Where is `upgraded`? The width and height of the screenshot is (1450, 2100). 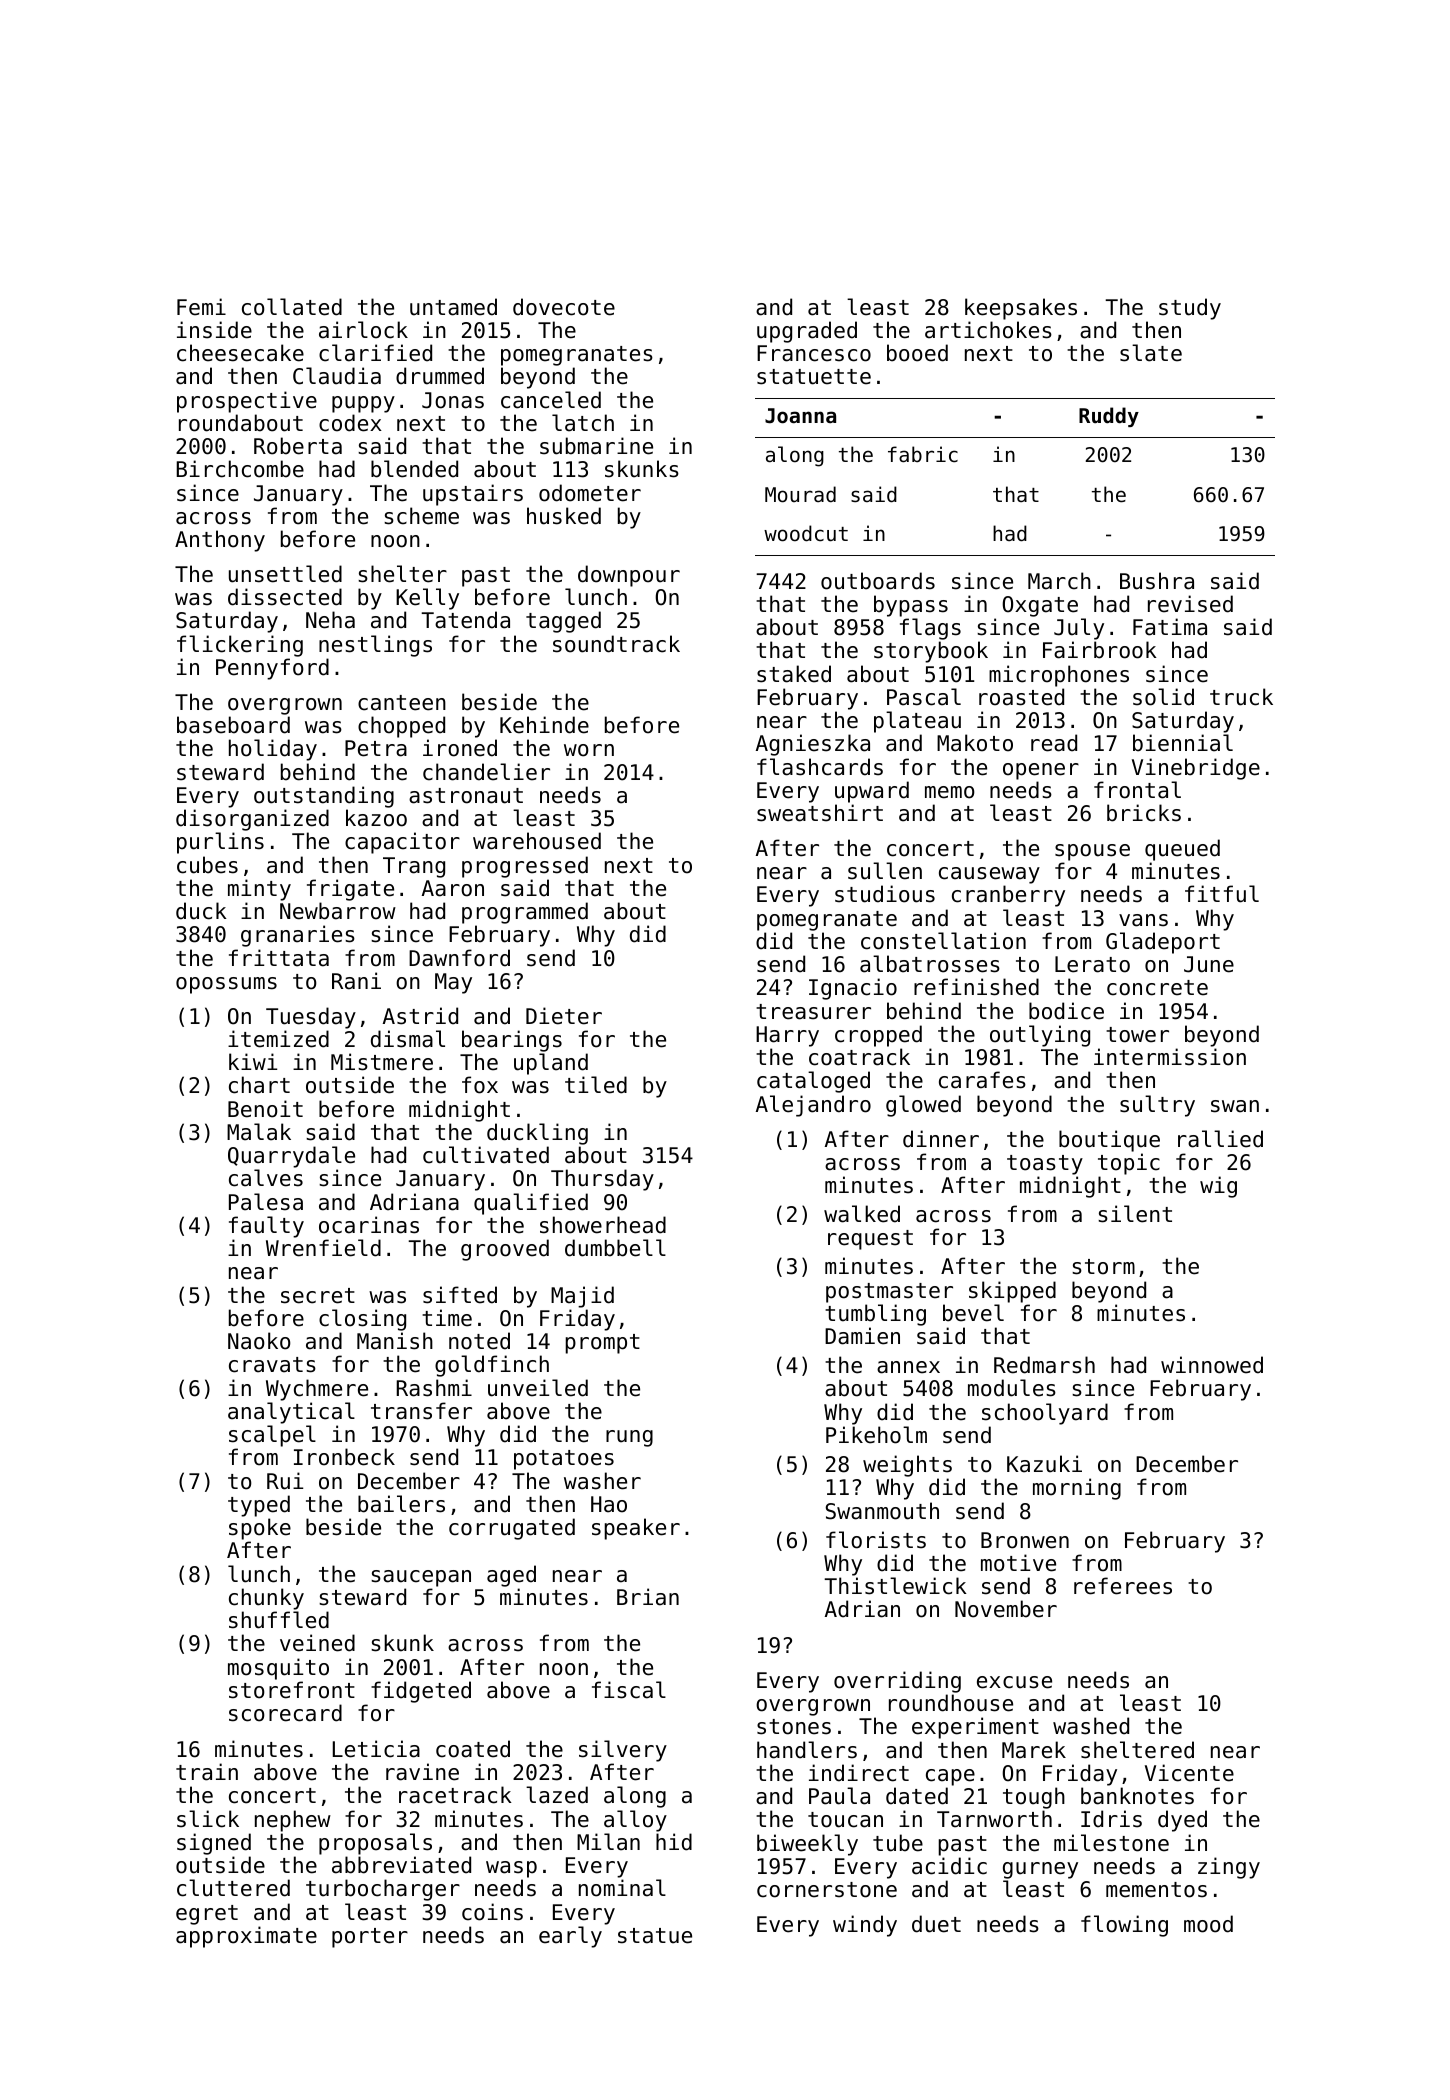 upgraded is located at coordinates (807, 332).
